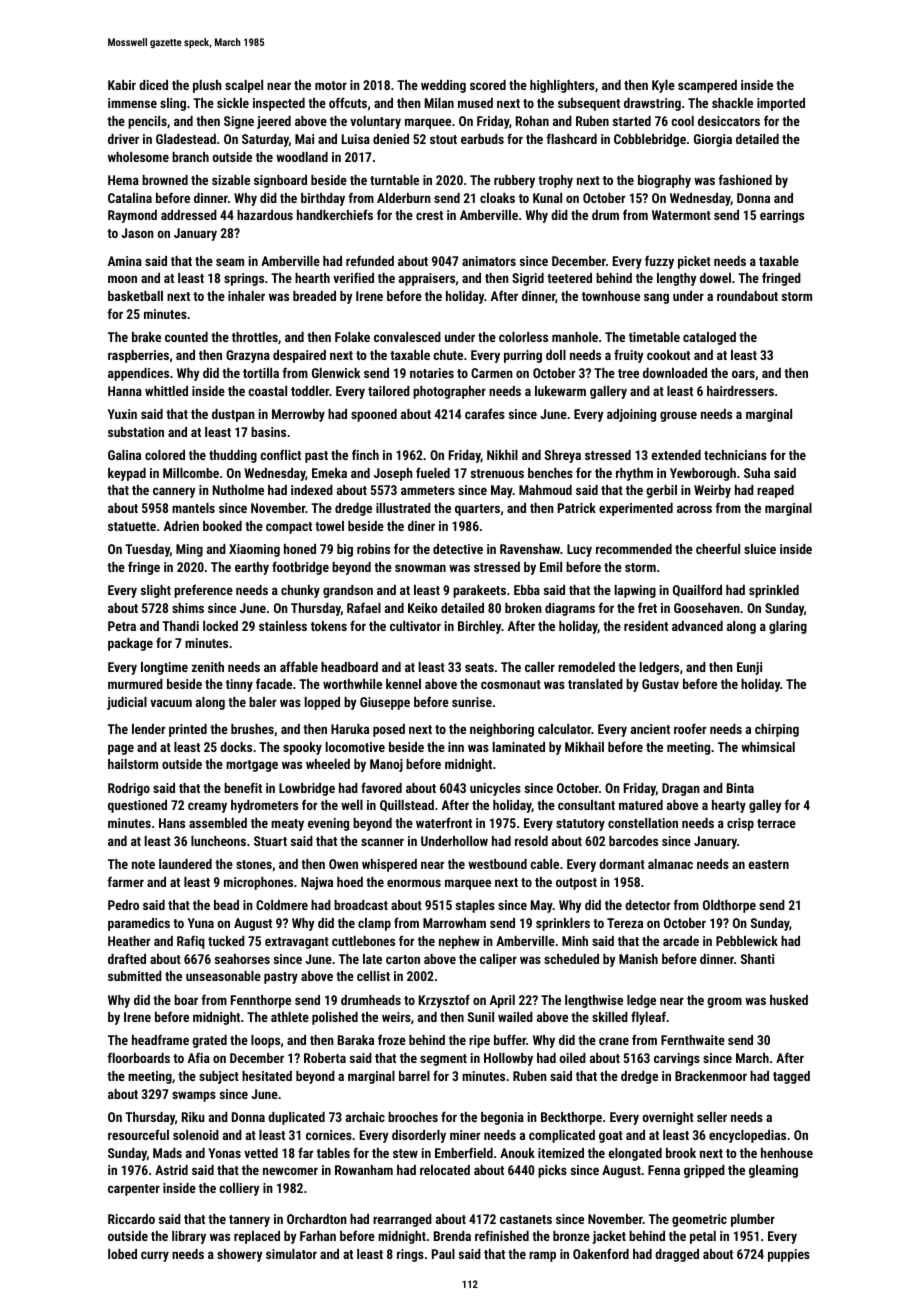 The width and height of the page is (924, 1308). I want to click on ancient, so click(650, 729).
